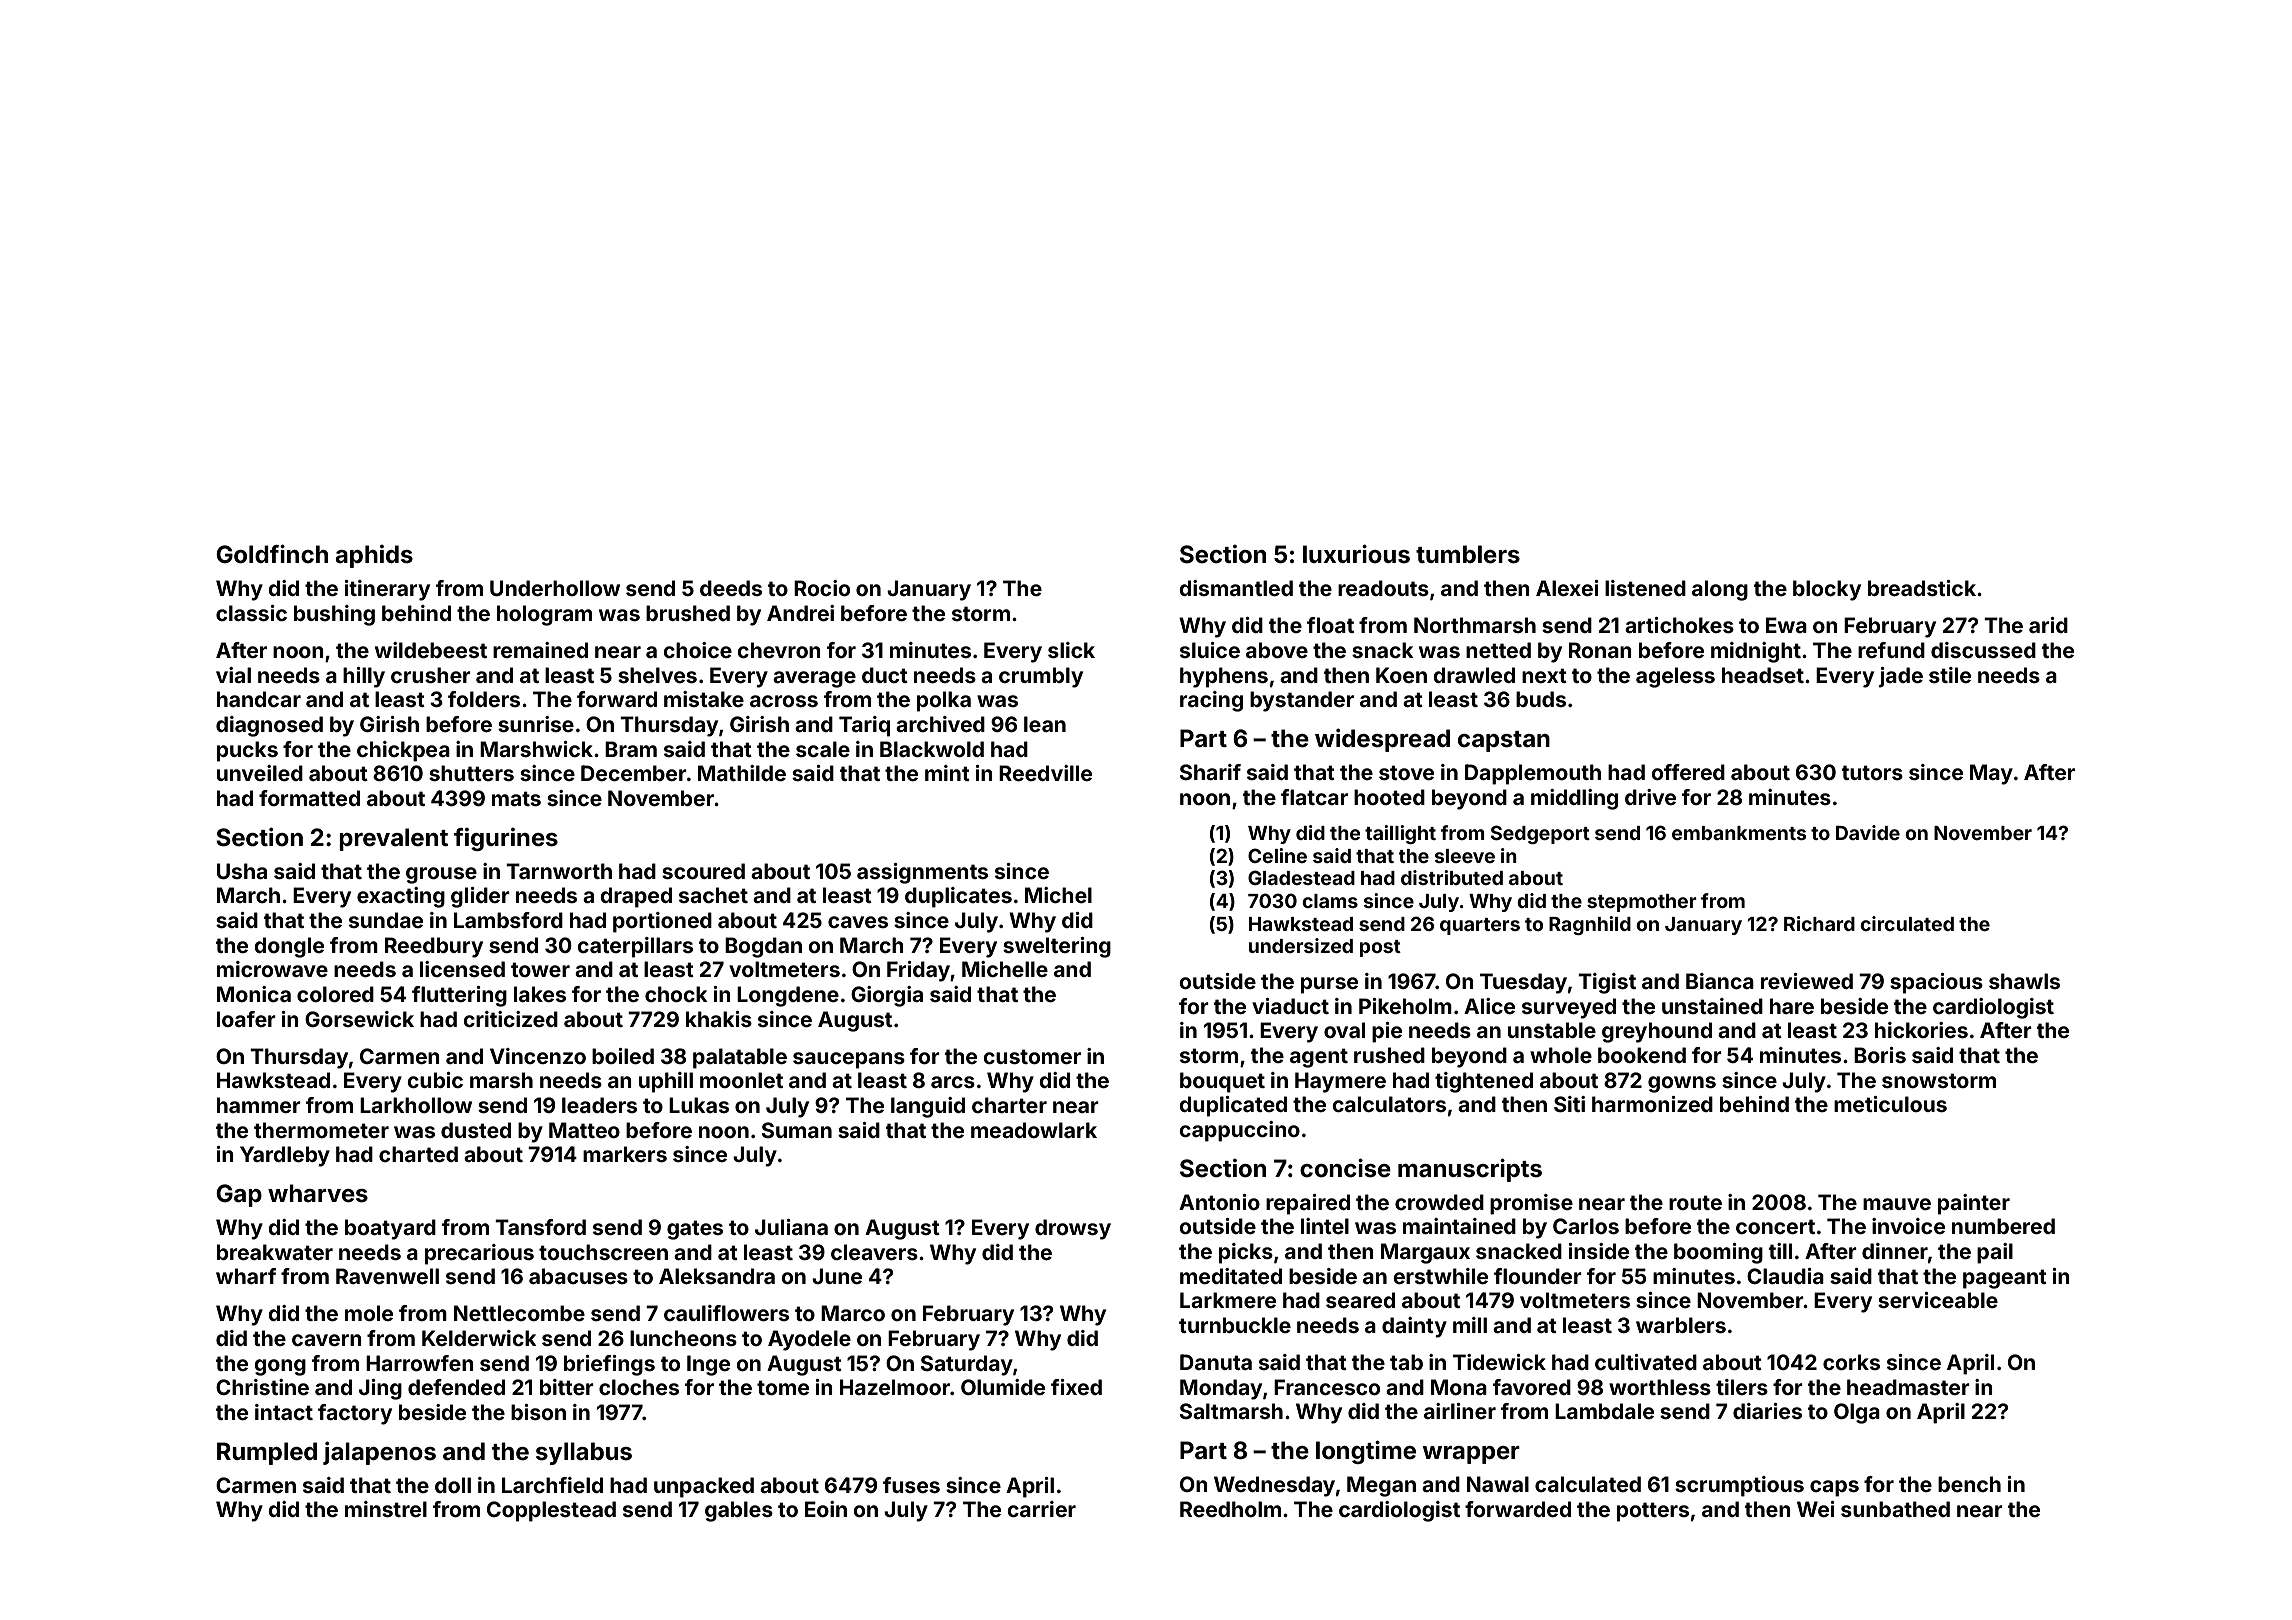  I want to click on Saturday, so click(967, 1365).
